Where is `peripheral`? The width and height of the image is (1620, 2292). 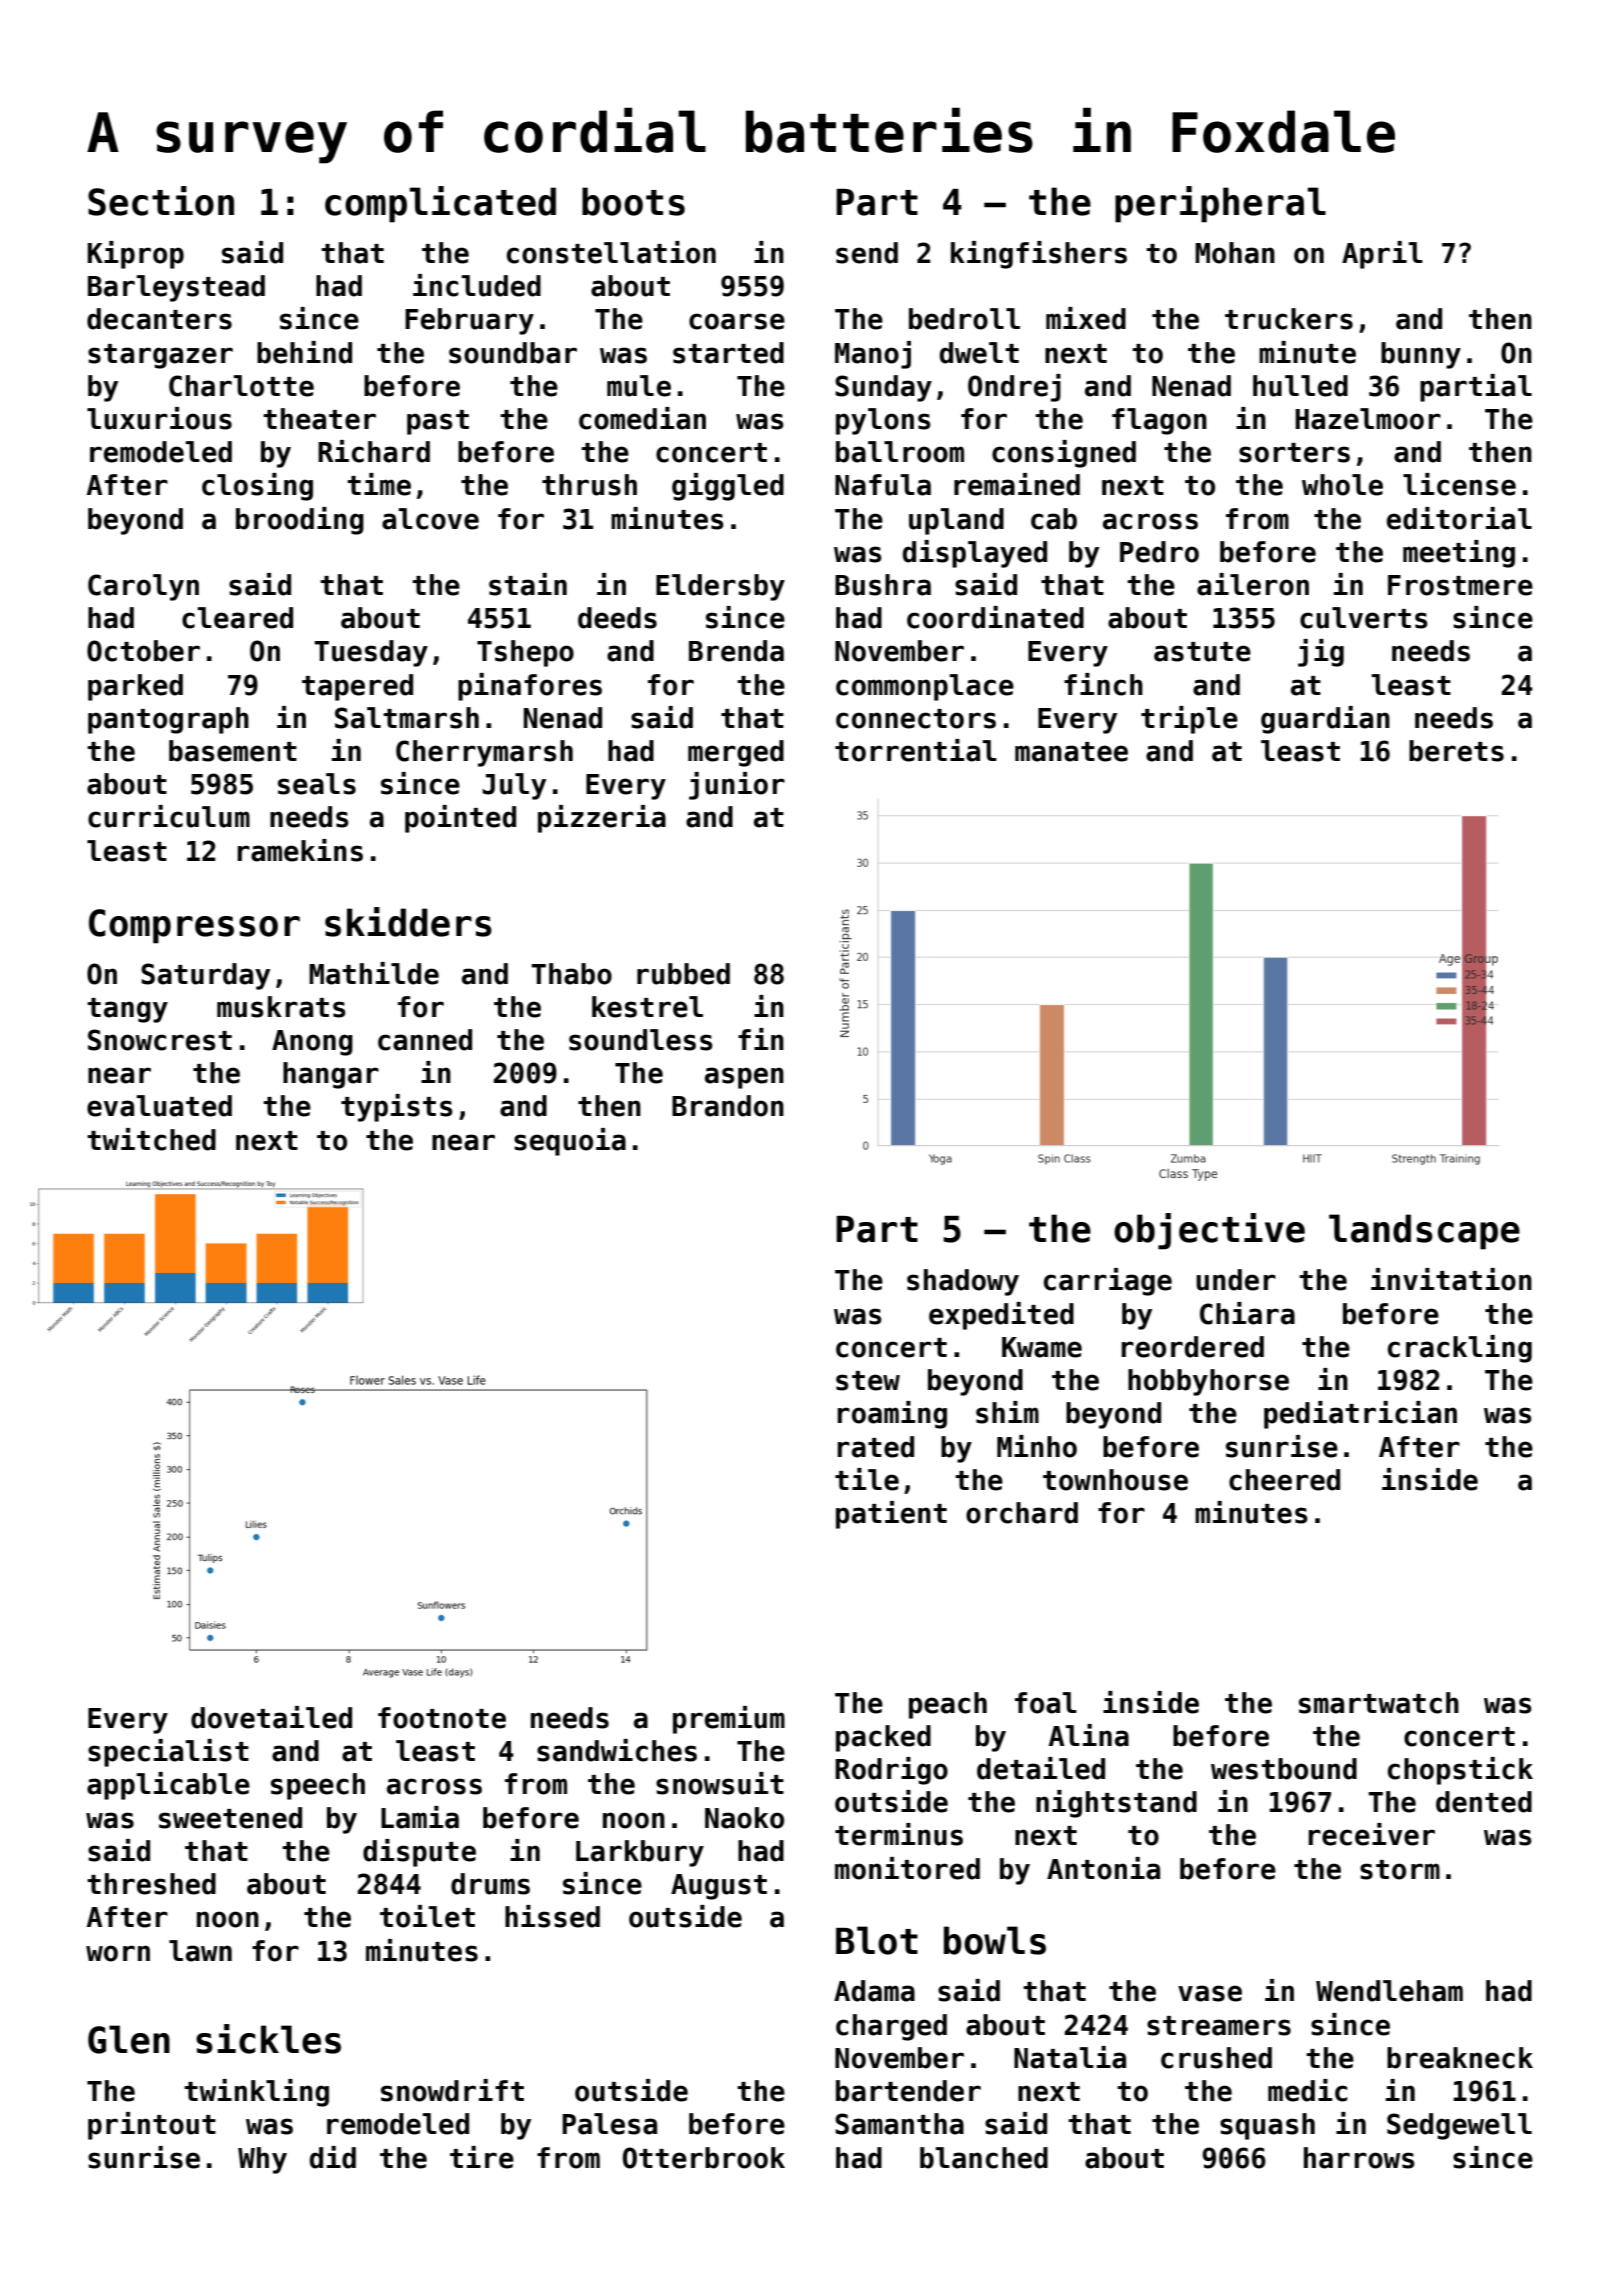 peripheral is located at coordinates (1220, 204).
